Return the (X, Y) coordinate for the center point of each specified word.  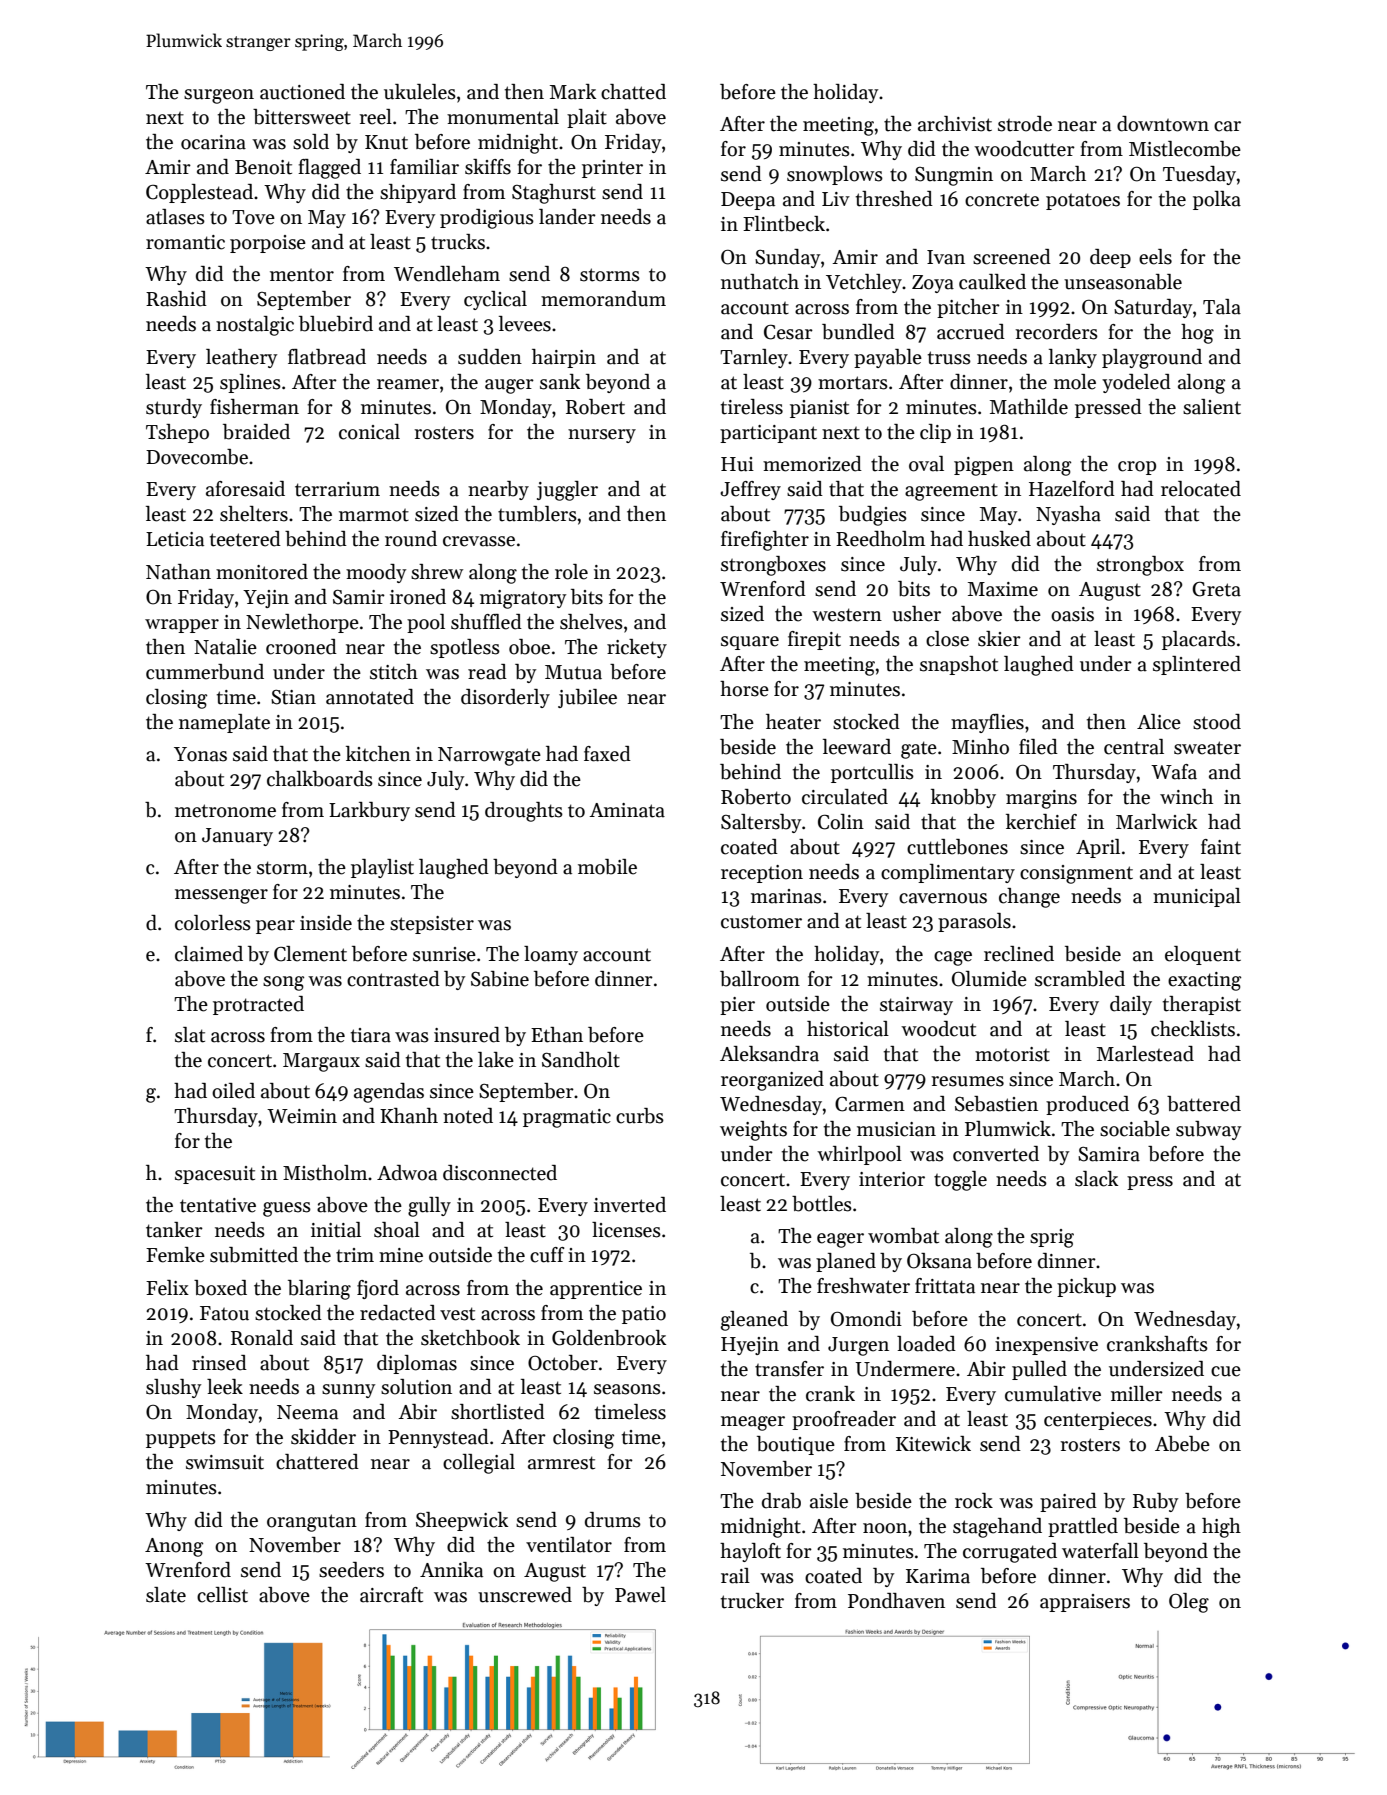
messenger (221, 896)
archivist (955, 124)
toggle (960, 1181)
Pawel (640, 1595)
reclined (1019, 954)
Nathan (178, 572)
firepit (814, 640)
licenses (626, 1230)
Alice (1159, 722)
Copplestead (199, 193)
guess (287, 1209)
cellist (222, 1595)
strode (1025, 124)
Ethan (557, 1035)
